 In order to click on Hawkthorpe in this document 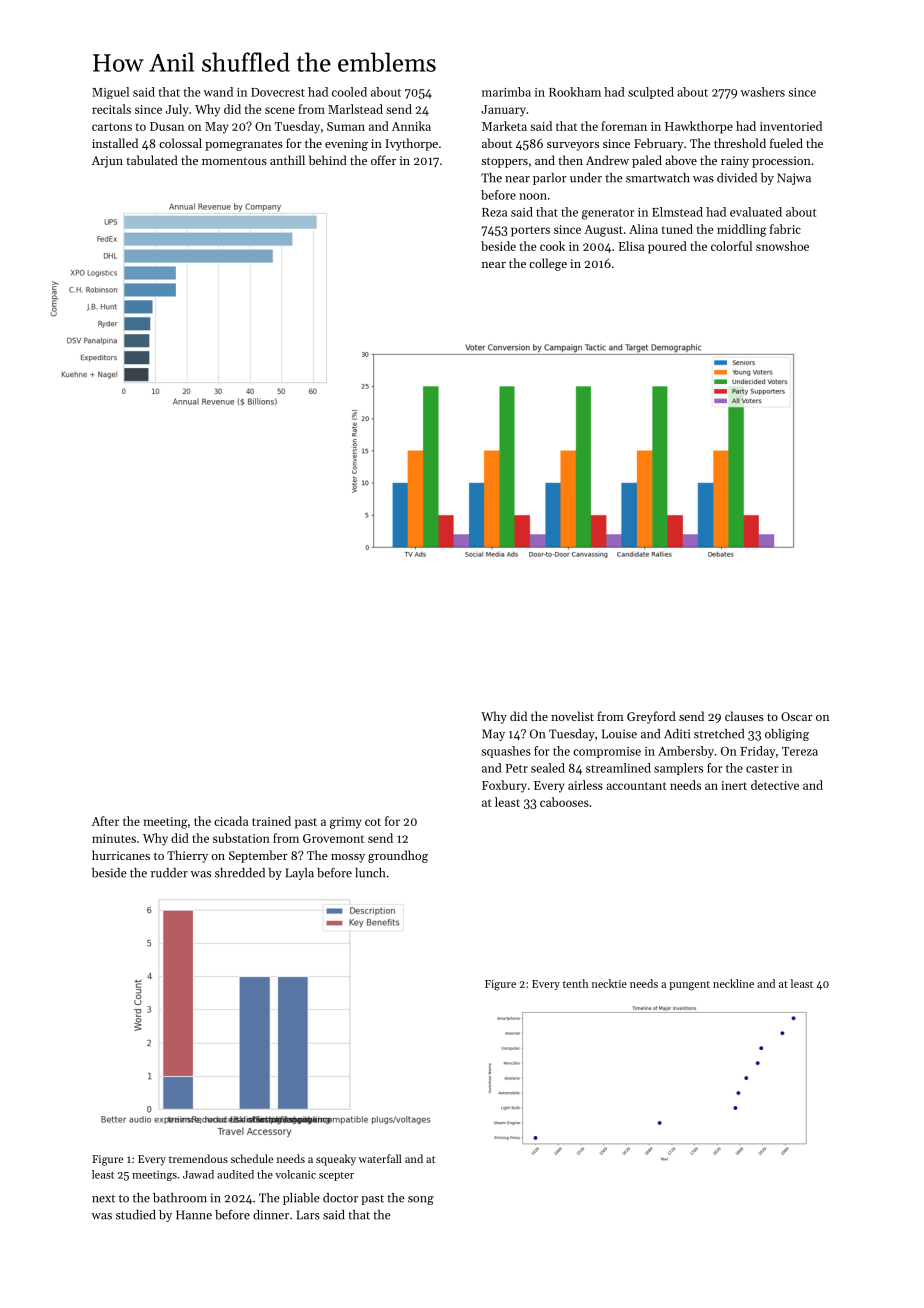, I will do `click(699, 127)`.
